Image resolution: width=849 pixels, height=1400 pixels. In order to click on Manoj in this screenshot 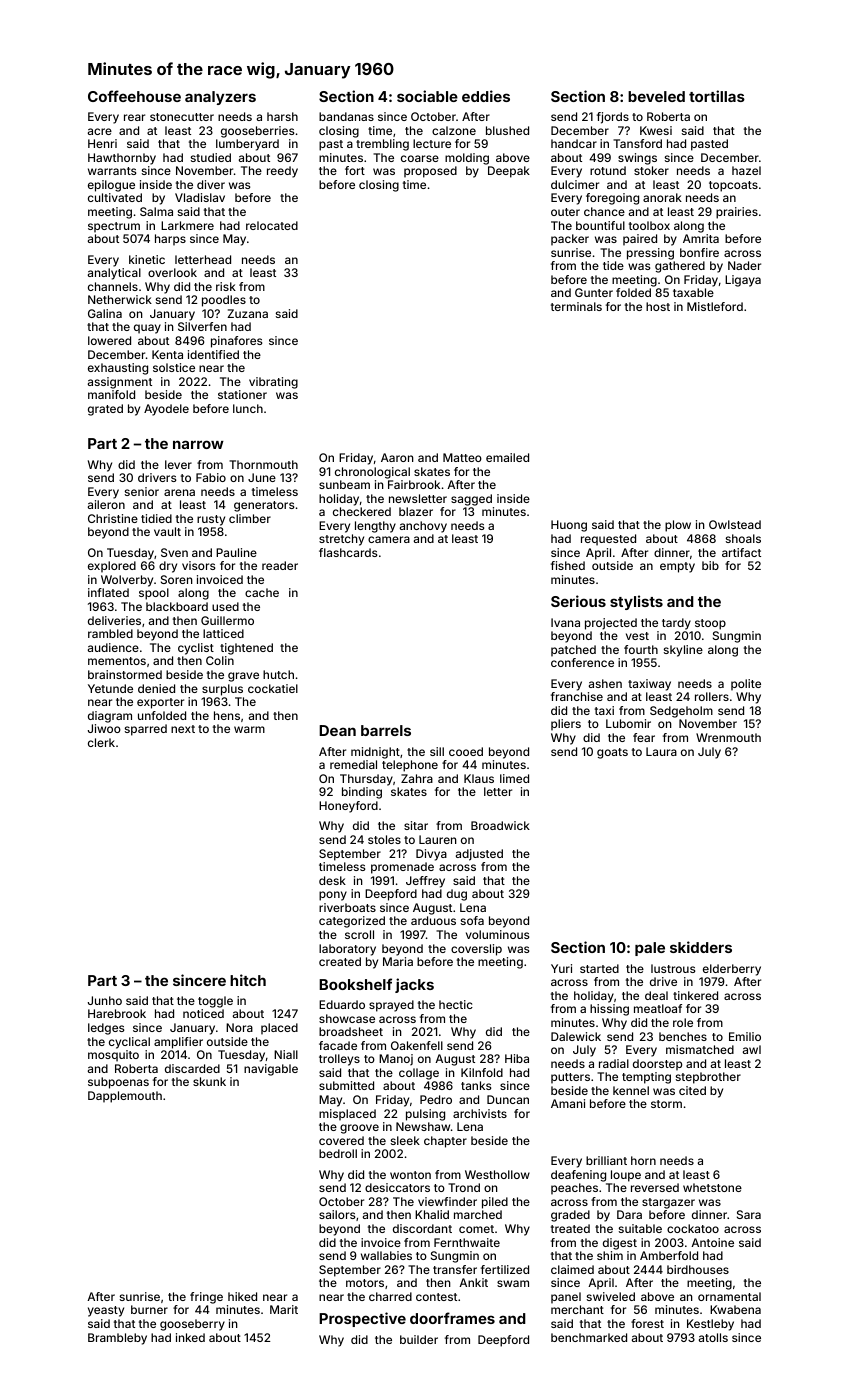, I will do `click(396, 1060)`.
